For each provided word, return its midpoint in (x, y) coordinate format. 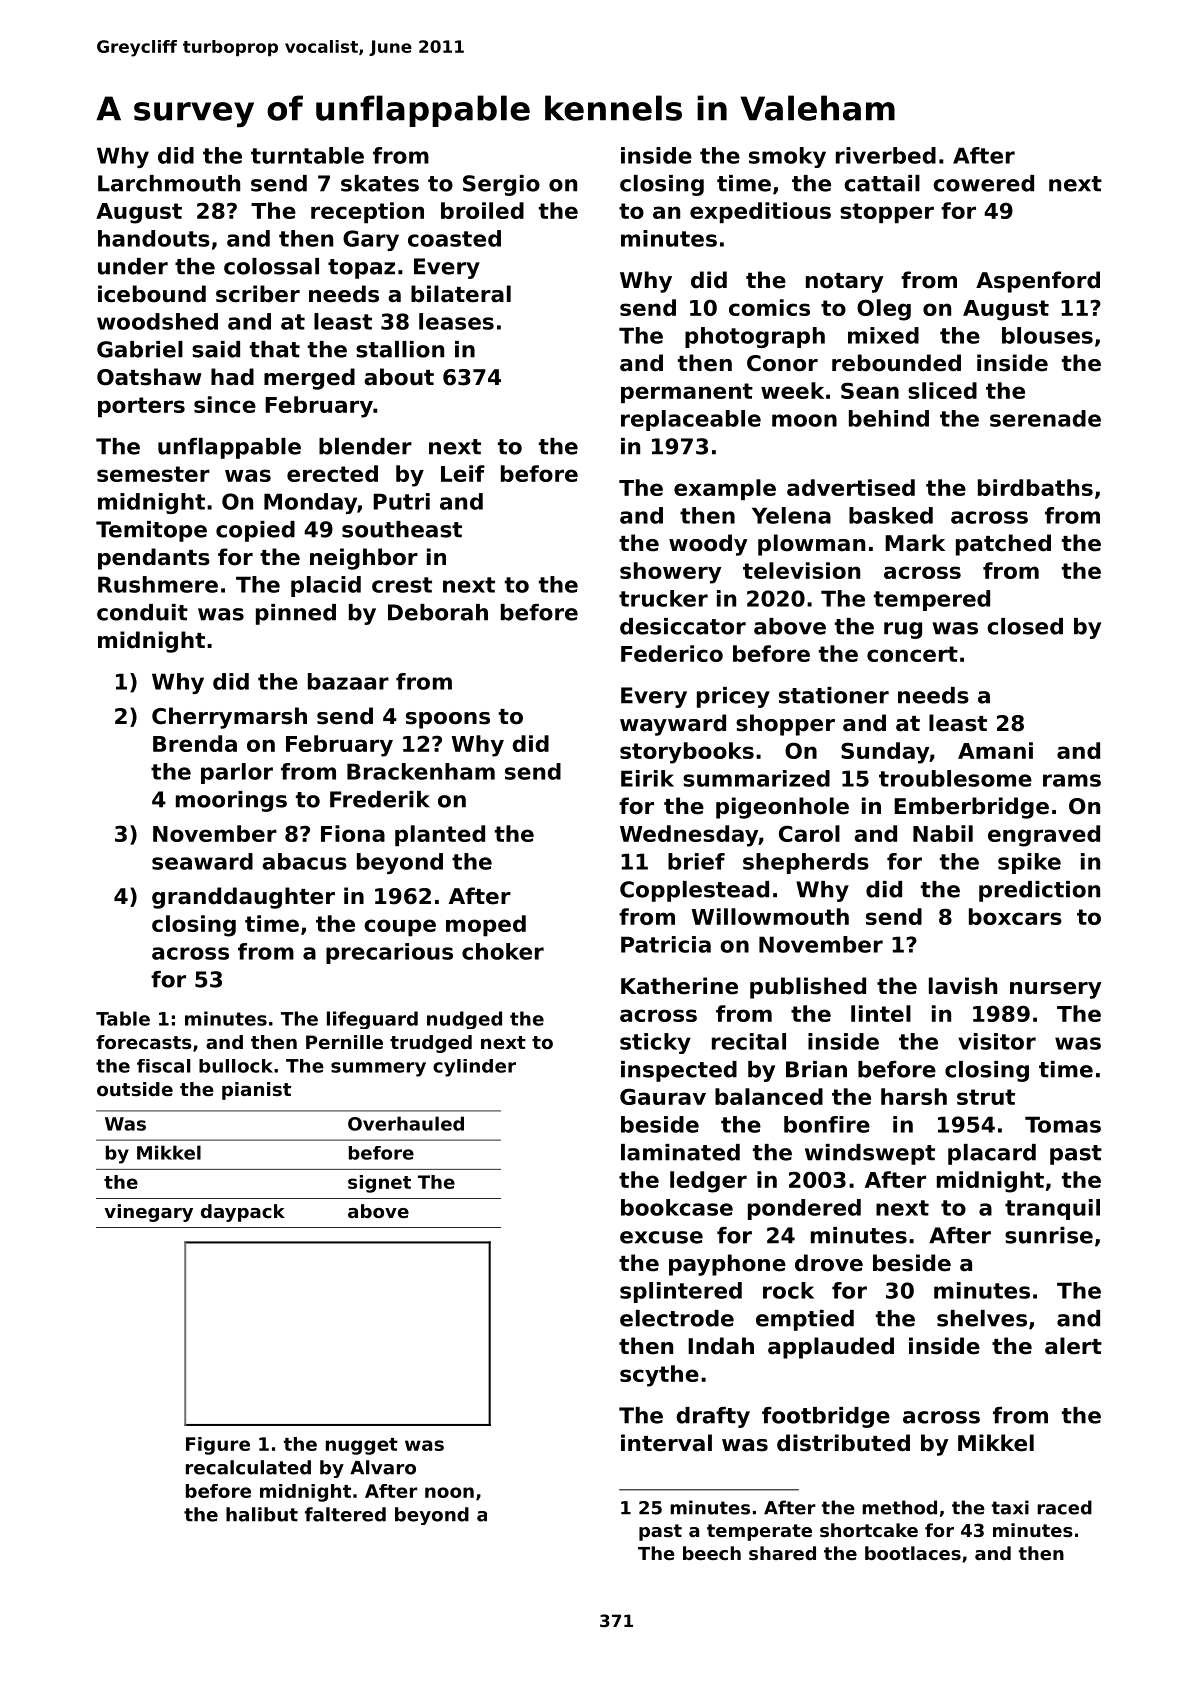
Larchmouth (169, 183)
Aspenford (1038, 282)
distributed (843, 1443)
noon (449, 1492)
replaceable (691, 420)
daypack (243, 1213)
